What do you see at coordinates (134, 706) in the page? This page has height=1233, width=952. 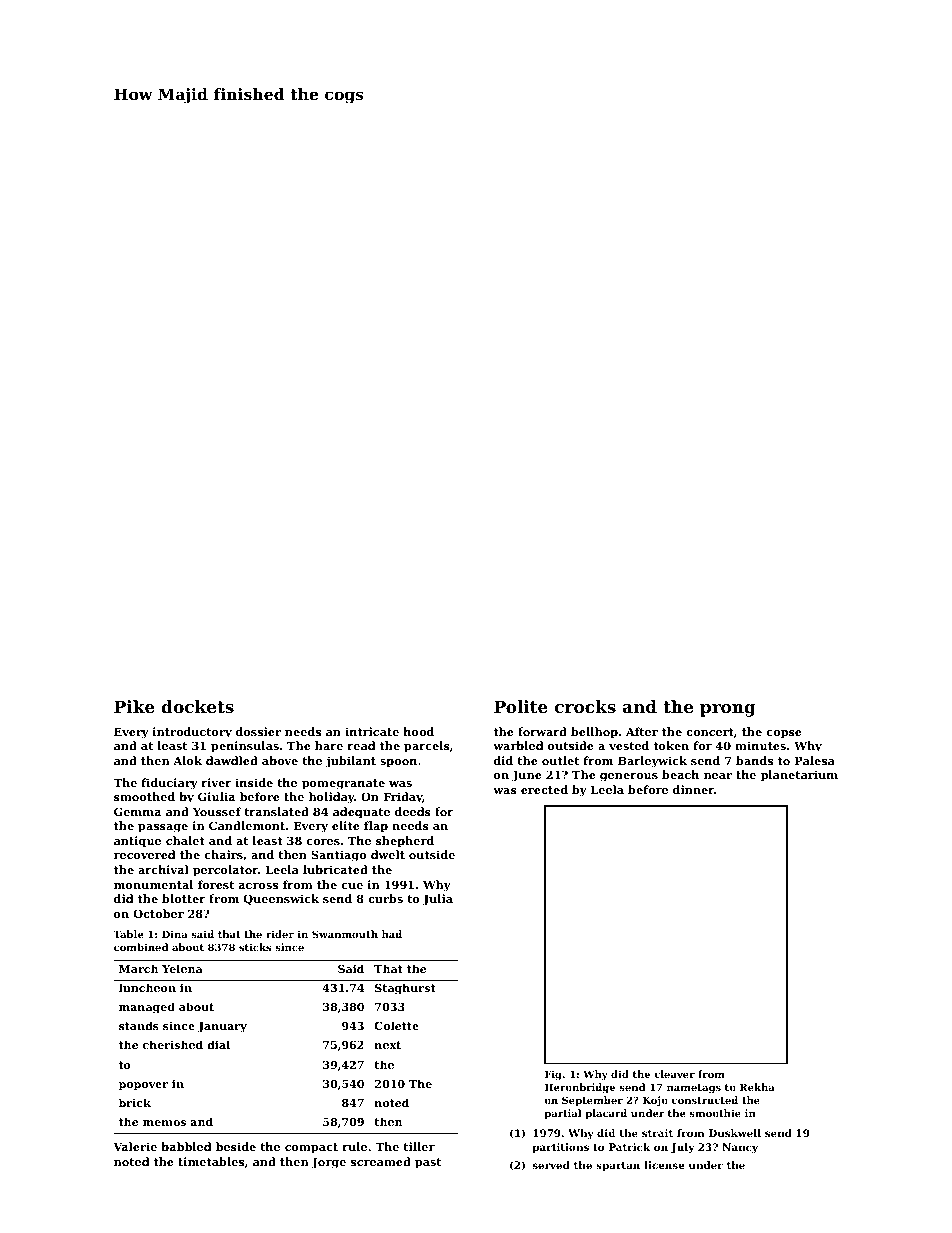 I see `Pike` at bounding box center [134, 706].
